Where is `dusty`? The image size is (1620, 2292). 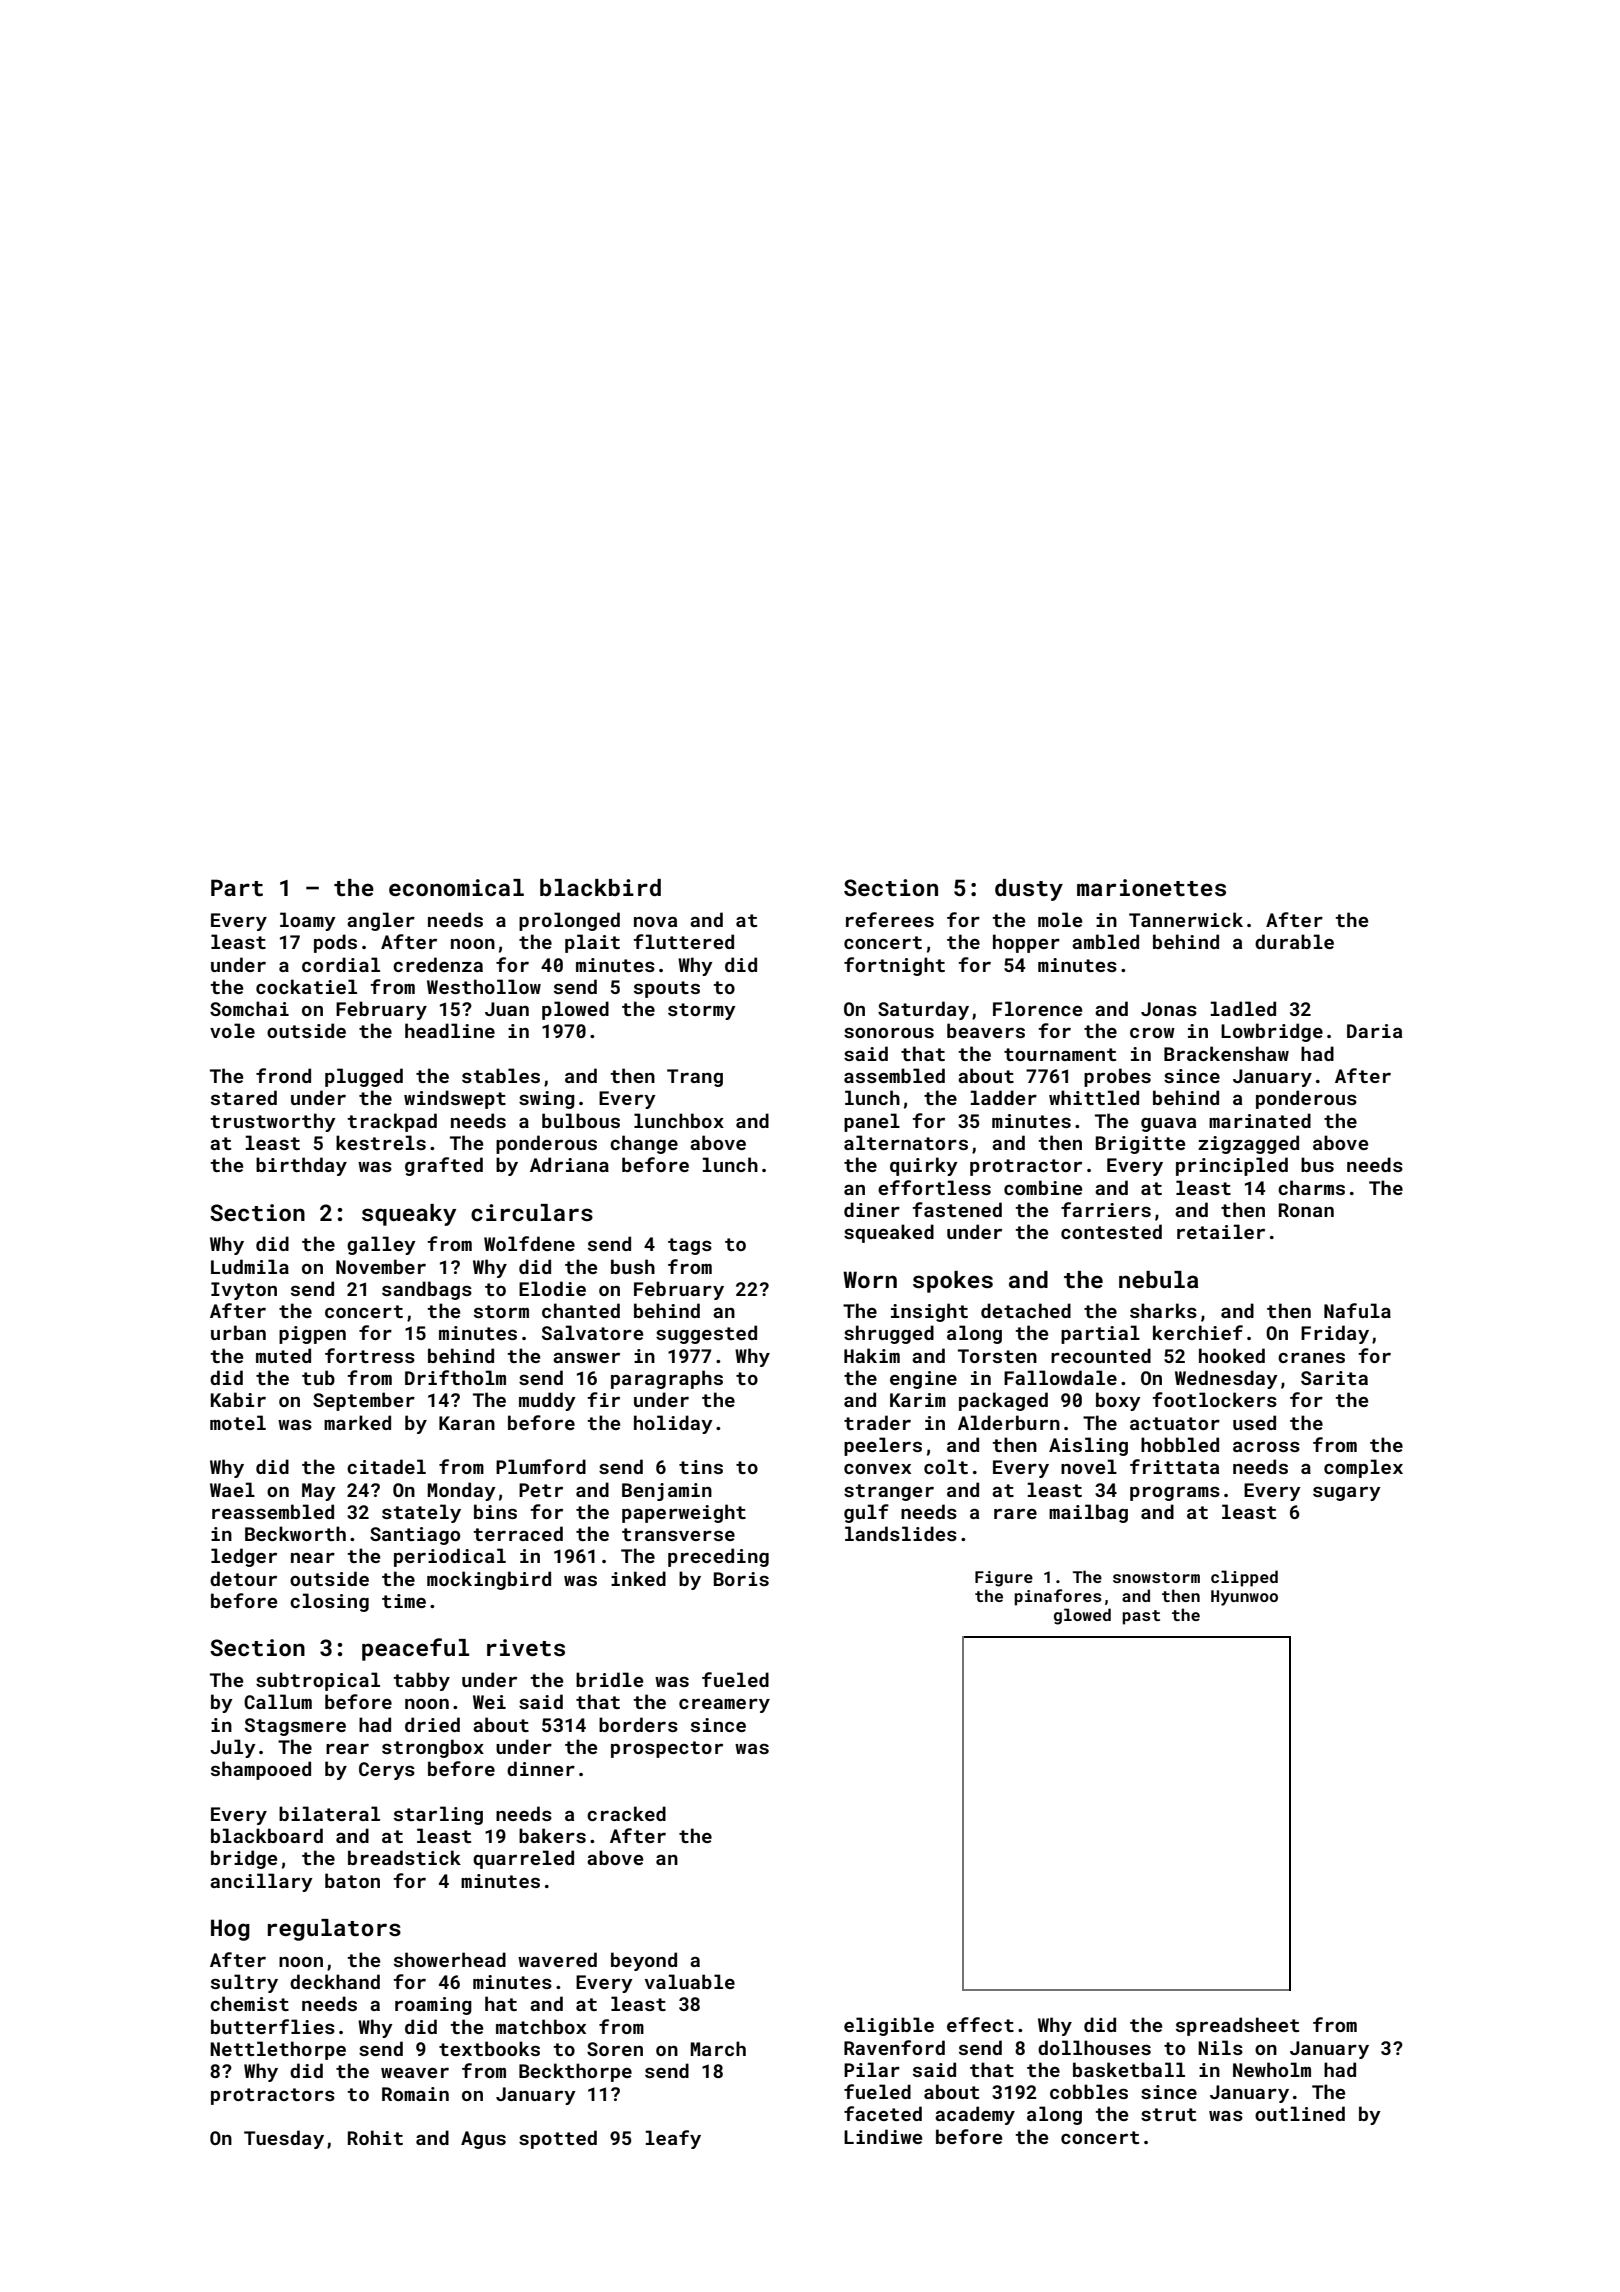
dusty is located at coordinates (1029, 890).
